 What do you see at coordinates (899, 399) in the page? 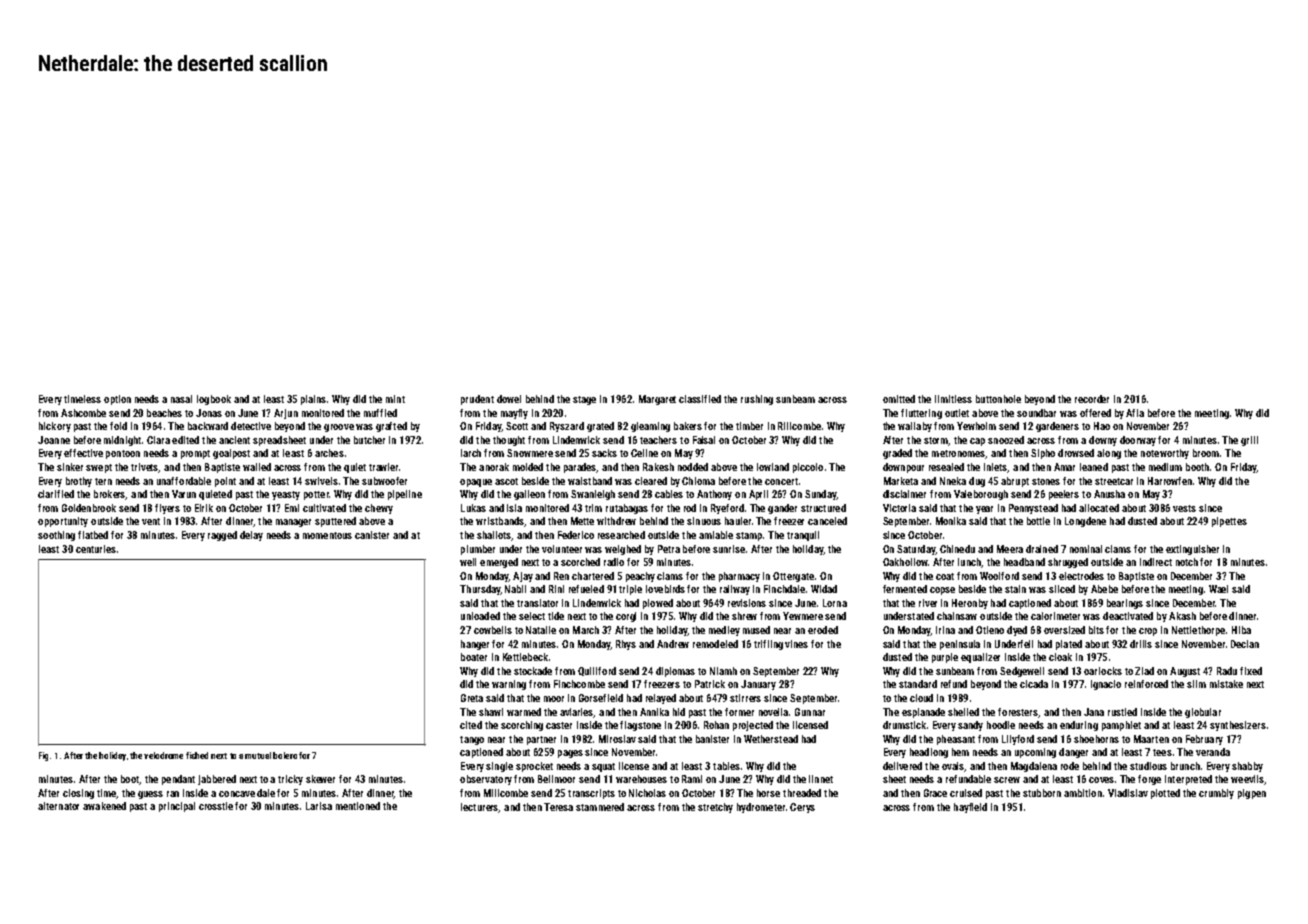
I see `omitted` at bounding box center [899, 399].
